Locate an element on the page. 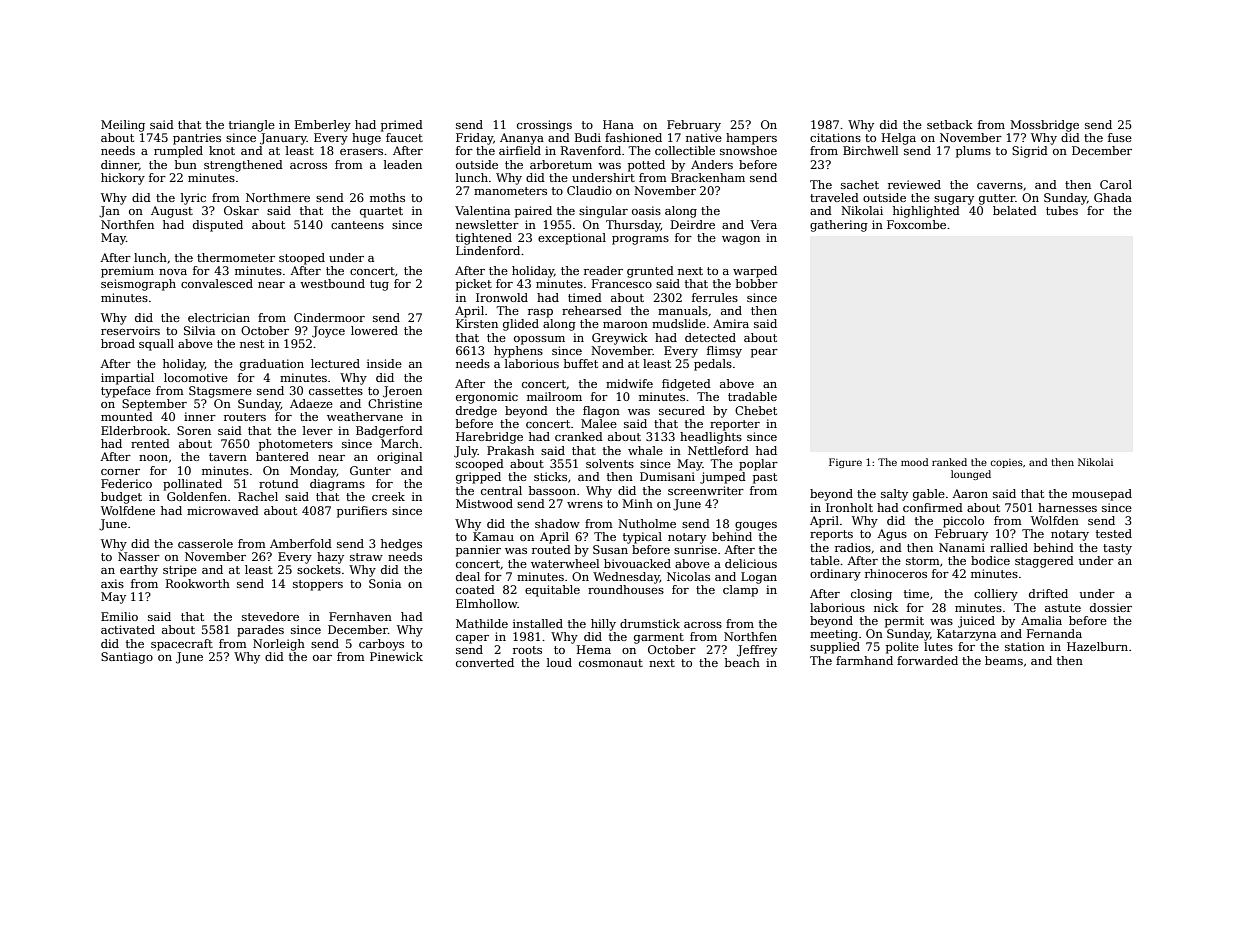 The width and height of the page is (1233, 952). Hana is located at coordinates (618, 124).
